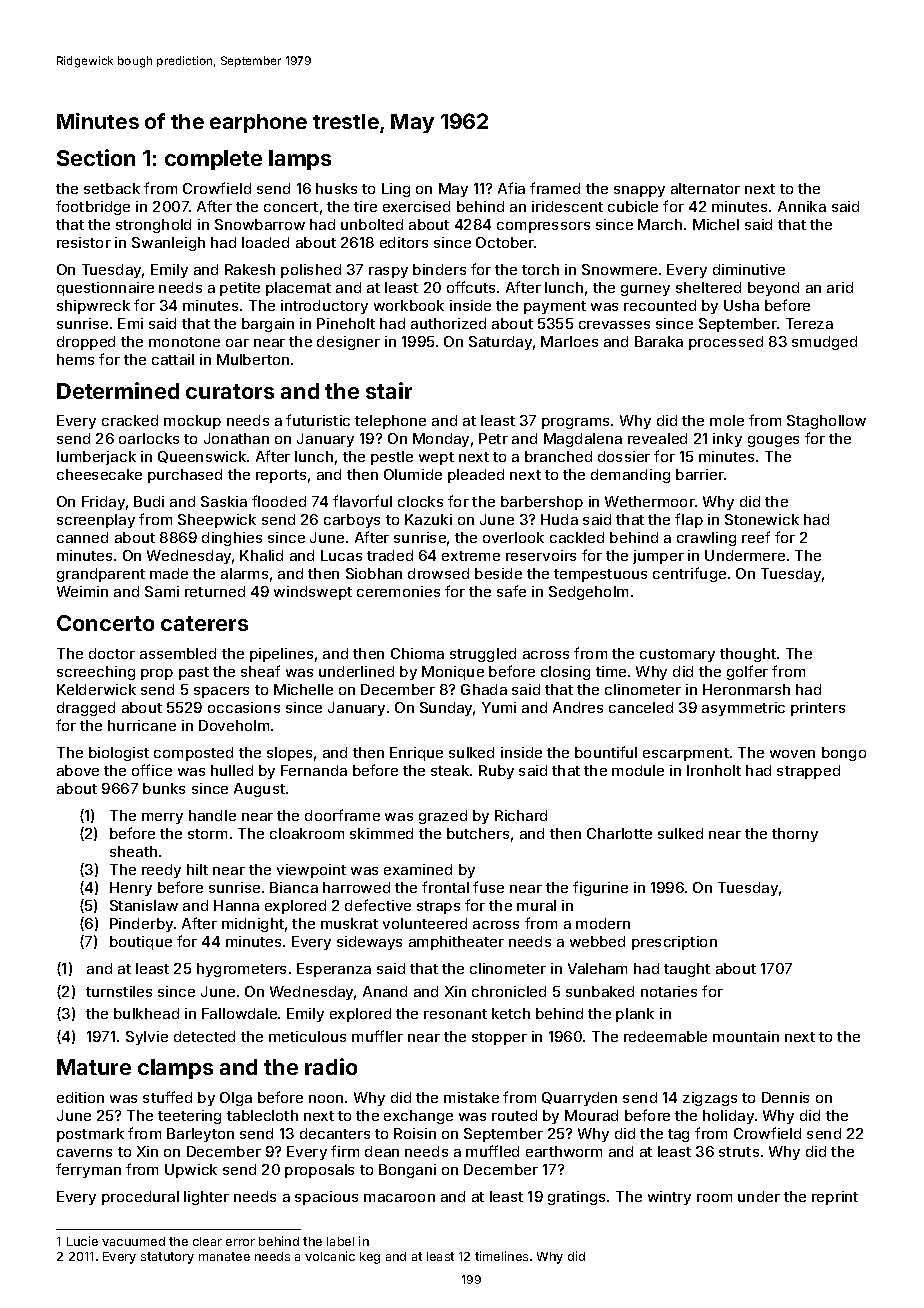  What do you see at coordinates (365, 206) in the page?
I see `tire` at bounding box center [365, 206].
